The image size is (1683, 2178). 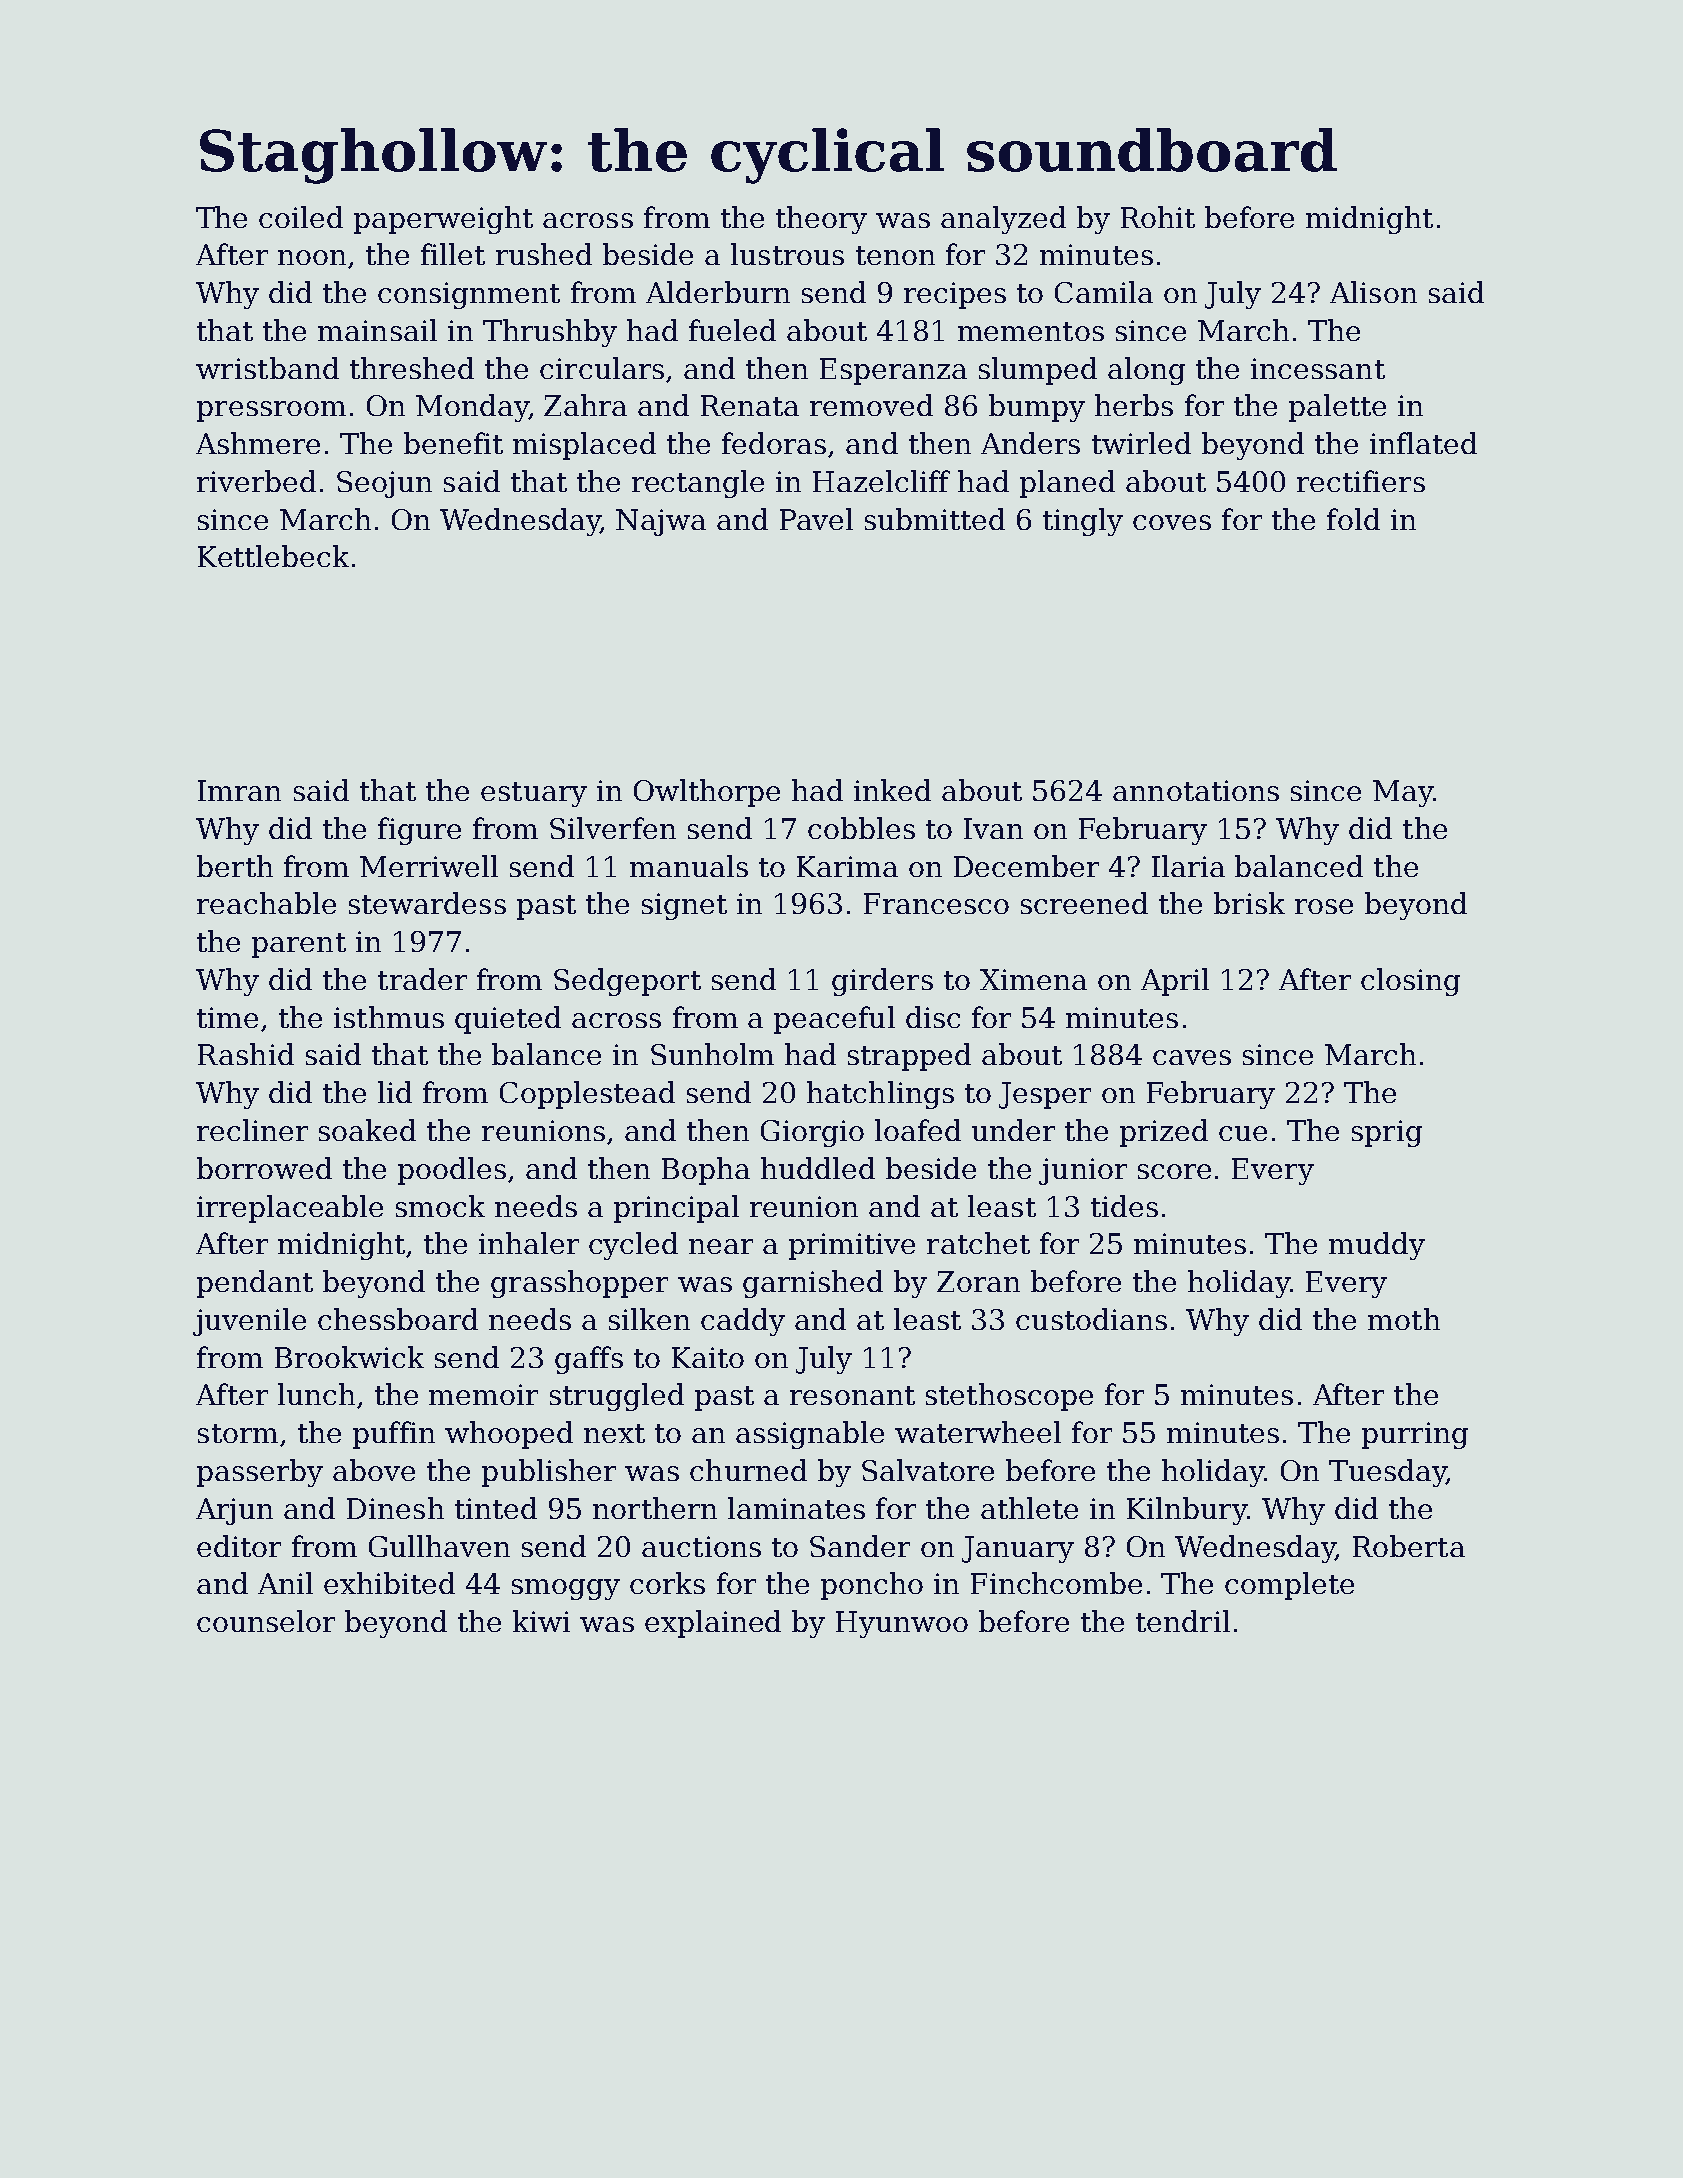 What do you see at coordinates (1387, 1133) in the screenshot?
I see `sprig` at bounding box center [1387, 1133].
